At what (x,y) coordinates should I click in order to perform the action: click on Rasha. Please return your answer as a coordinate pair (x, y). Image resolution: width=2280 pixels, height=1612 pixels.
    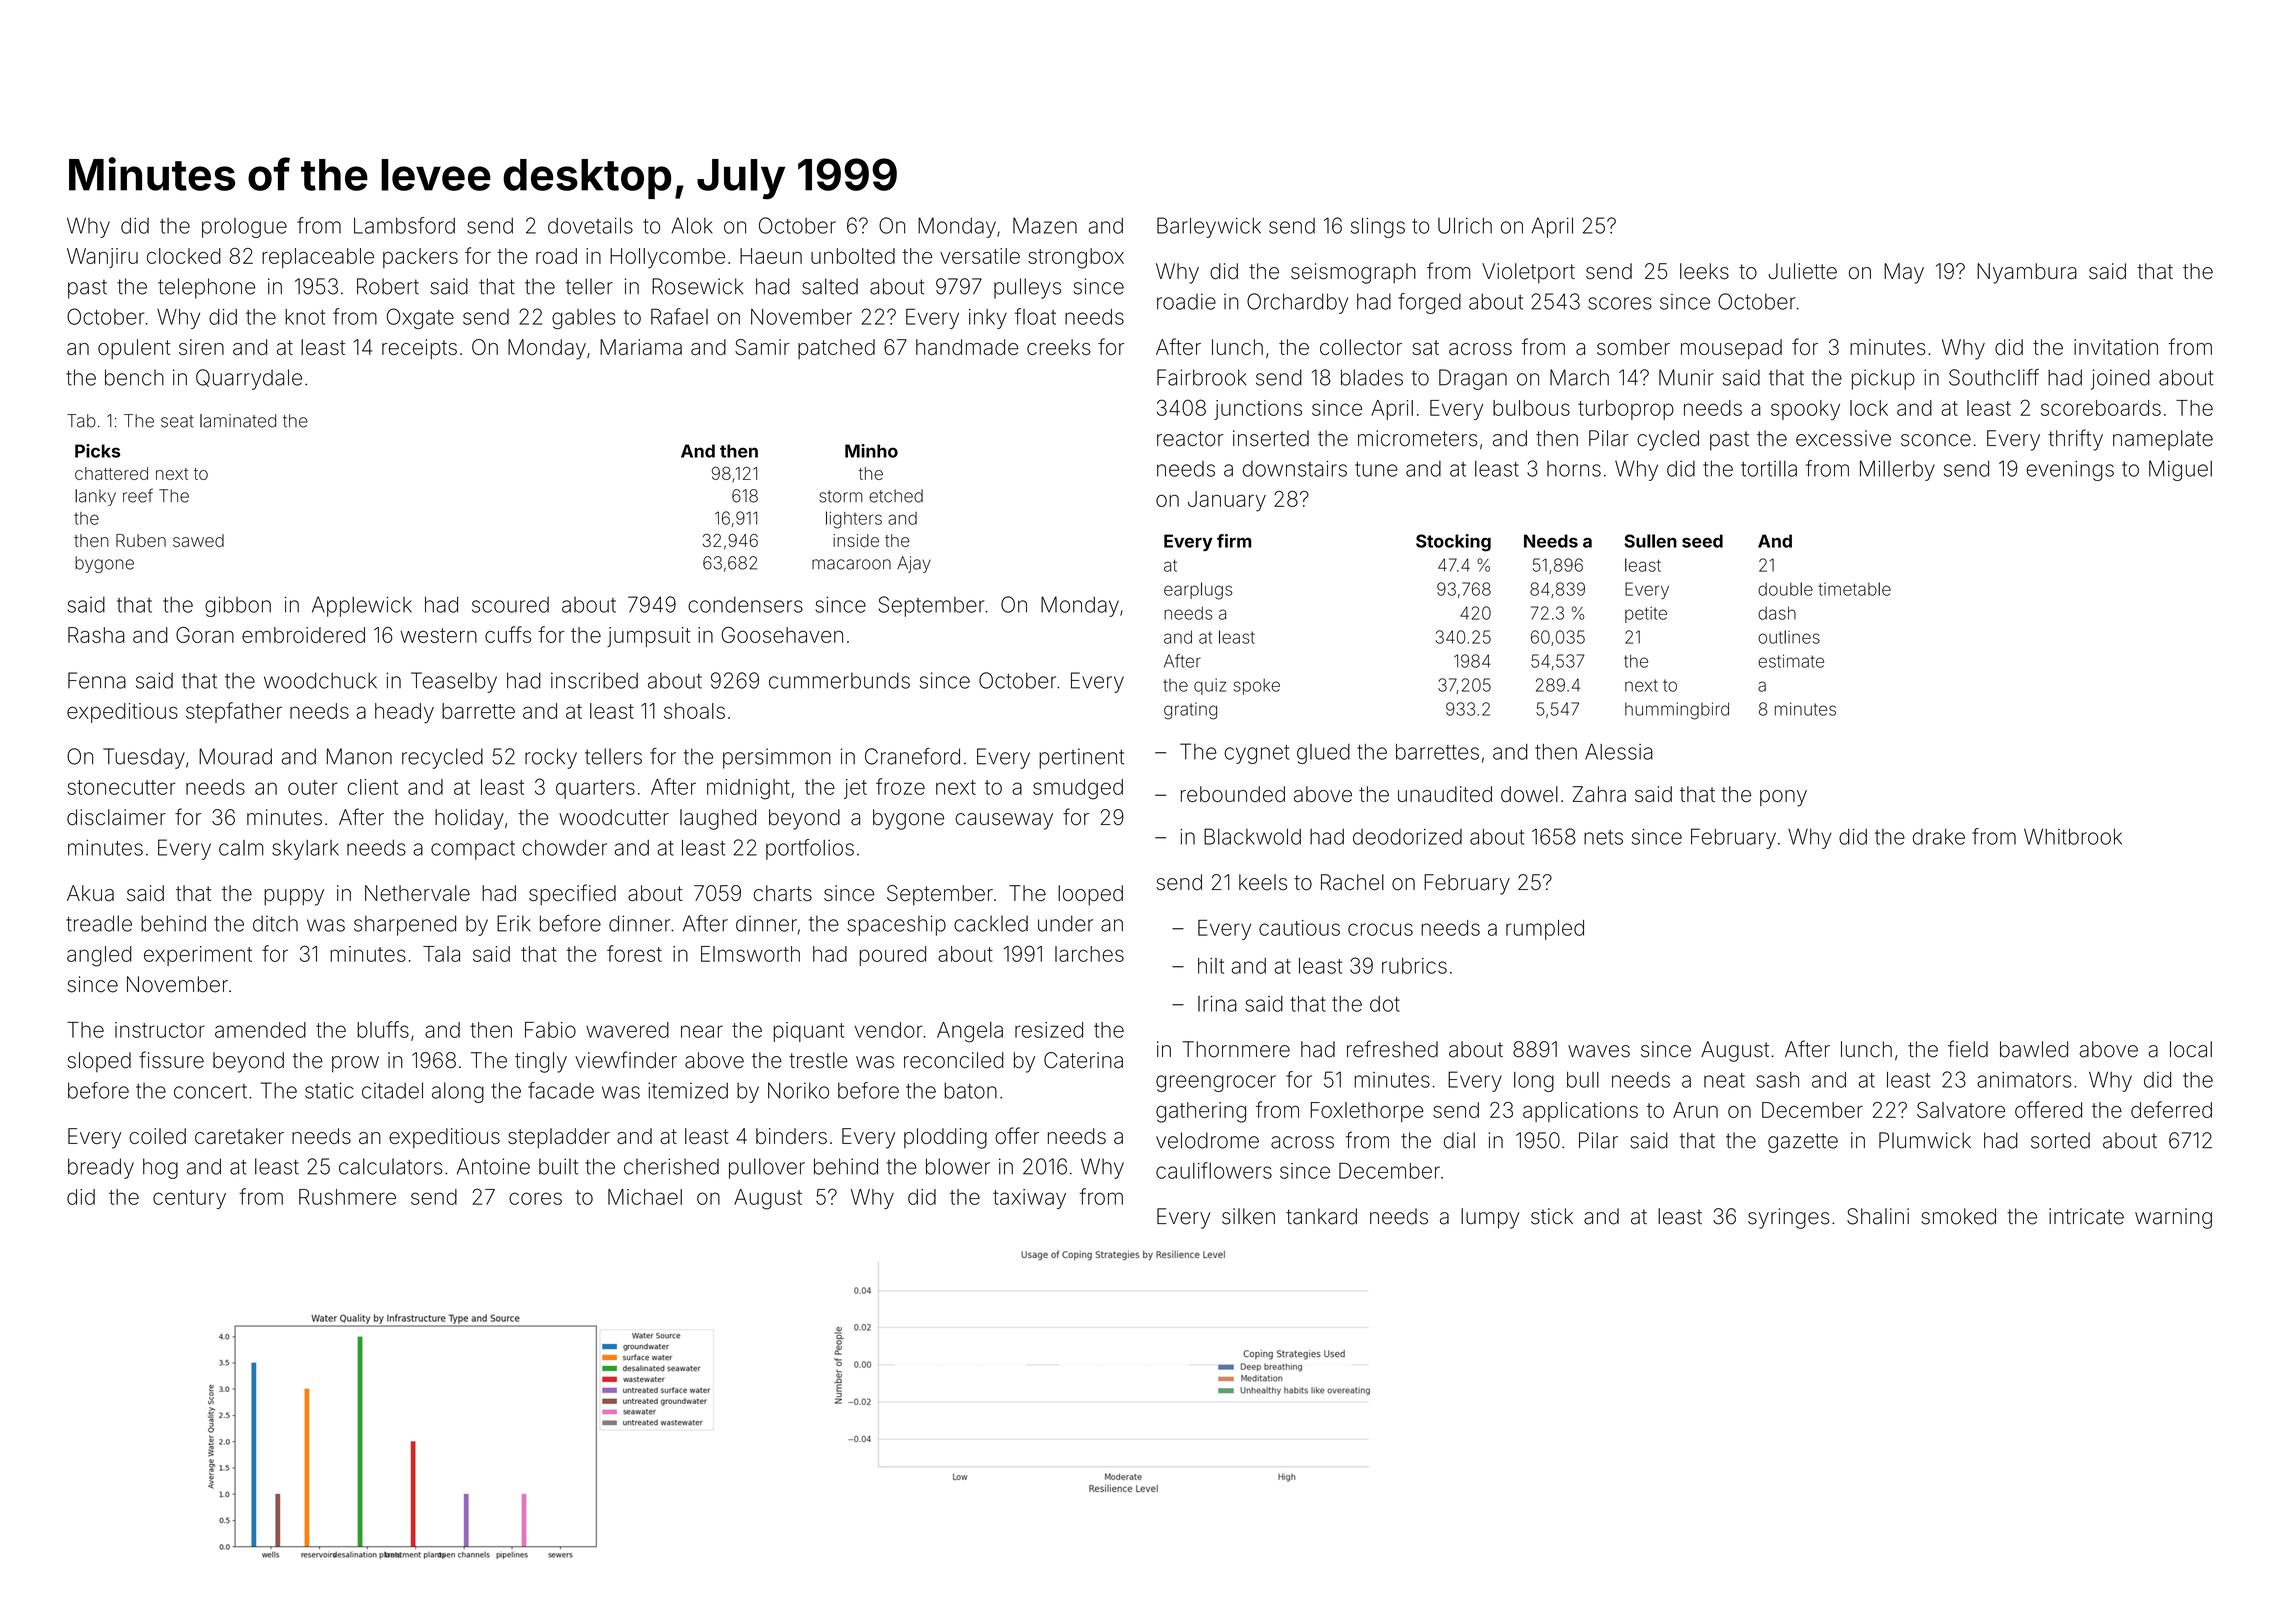
    Looking at the image, I should click on (96, 635).
